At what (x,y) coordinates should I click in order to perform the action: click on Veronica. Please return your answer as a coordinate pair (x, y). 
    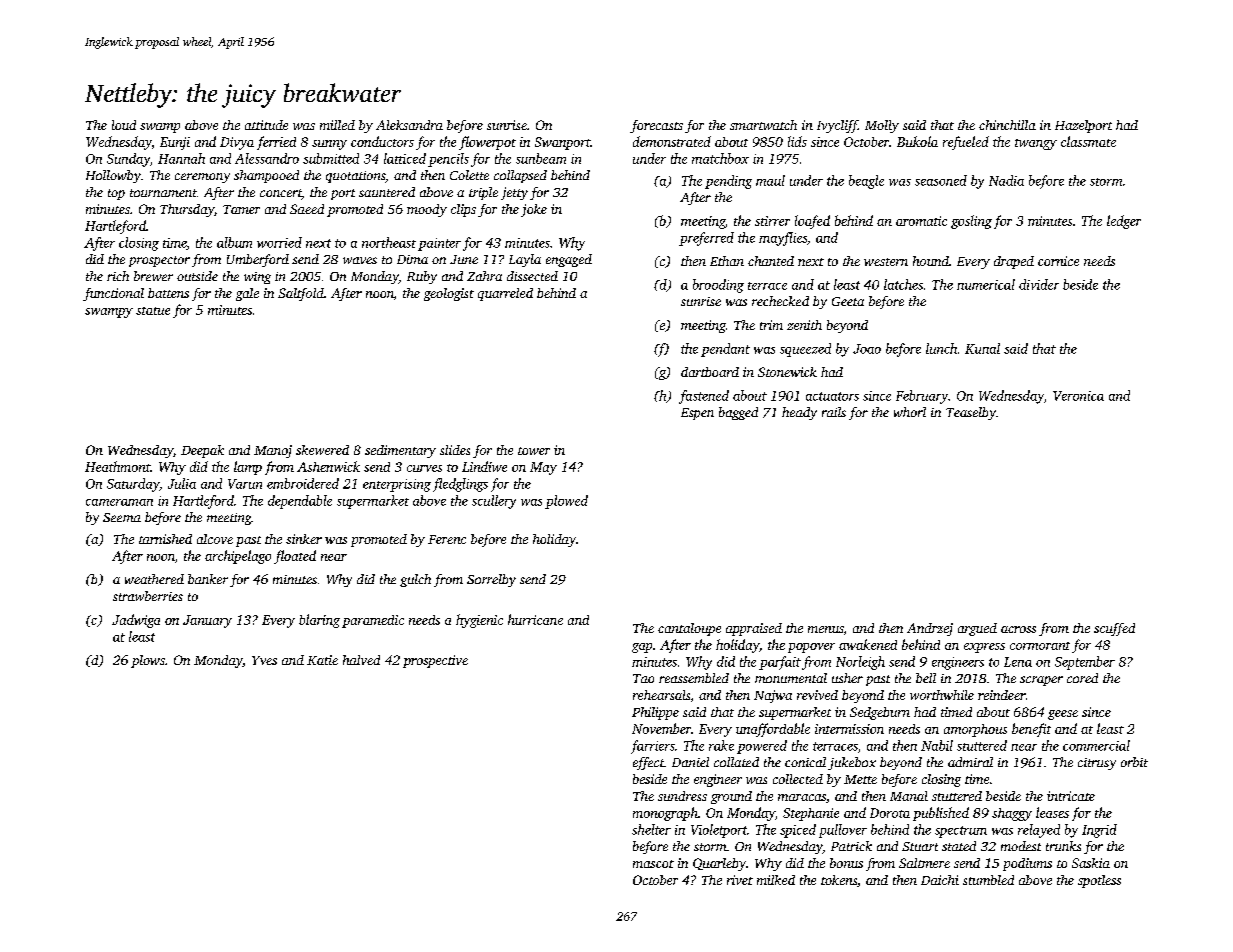
    Looking at the image, I should click on (1078, 396).
